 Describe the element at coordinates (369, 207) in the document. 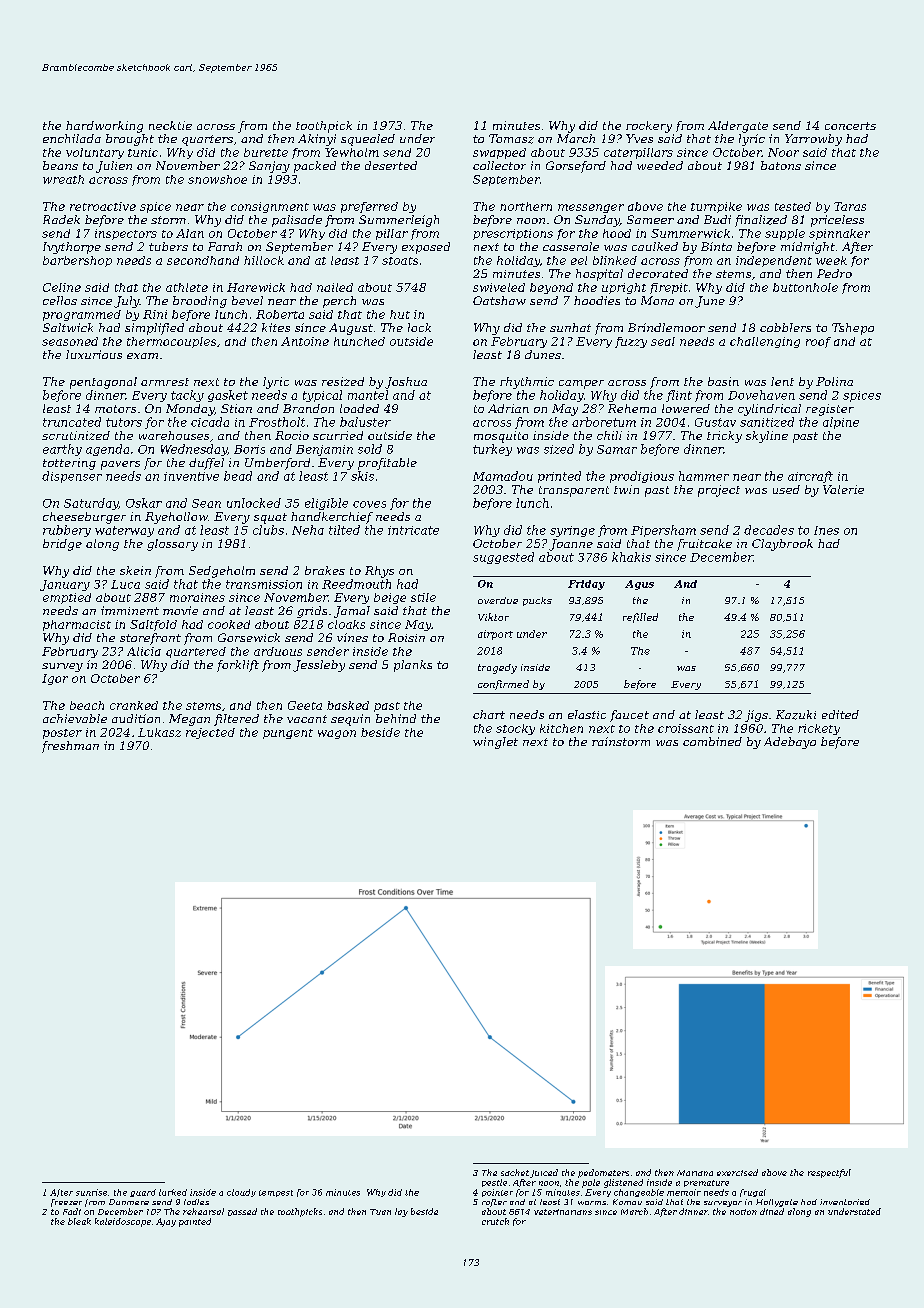

I see `preferred` at that location.
